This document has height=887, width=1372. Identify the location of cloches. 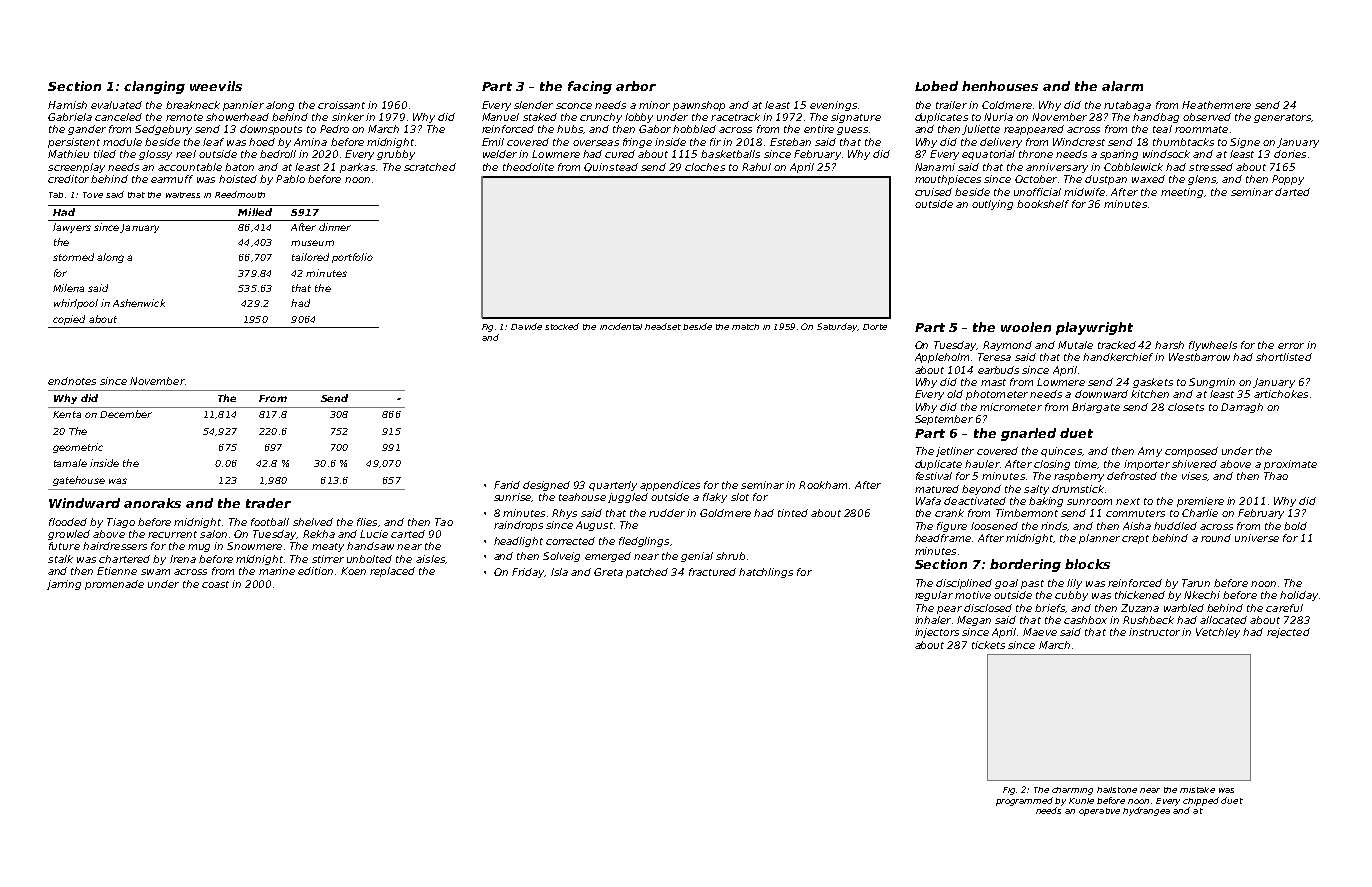
(705, 167).
